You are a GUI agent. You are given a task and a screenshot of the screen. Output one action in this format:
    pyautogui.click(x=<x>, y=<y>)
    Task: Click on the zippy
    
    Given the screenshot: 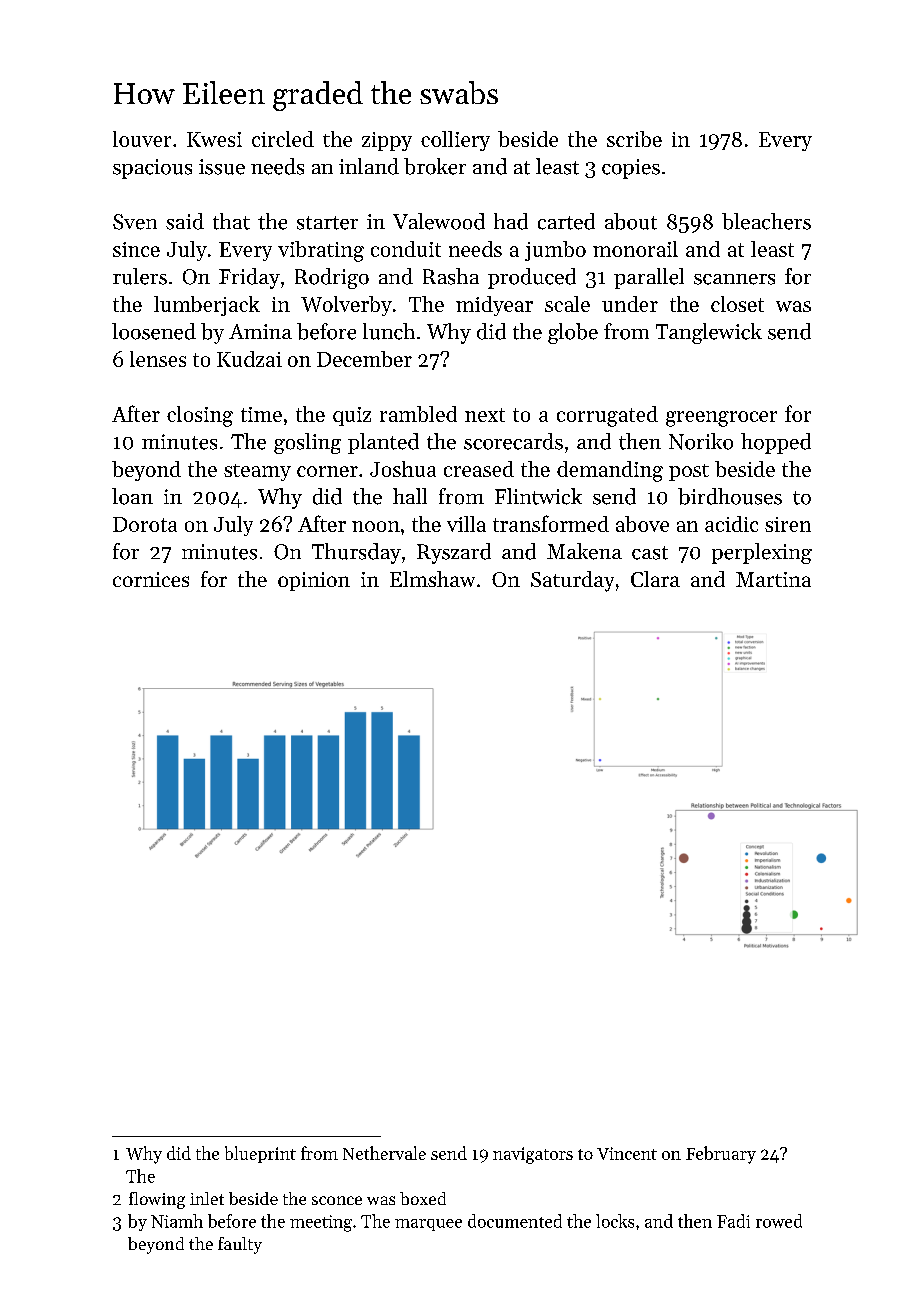 What is the action you would take?
    pyautogui.click(x=387, y=141)
